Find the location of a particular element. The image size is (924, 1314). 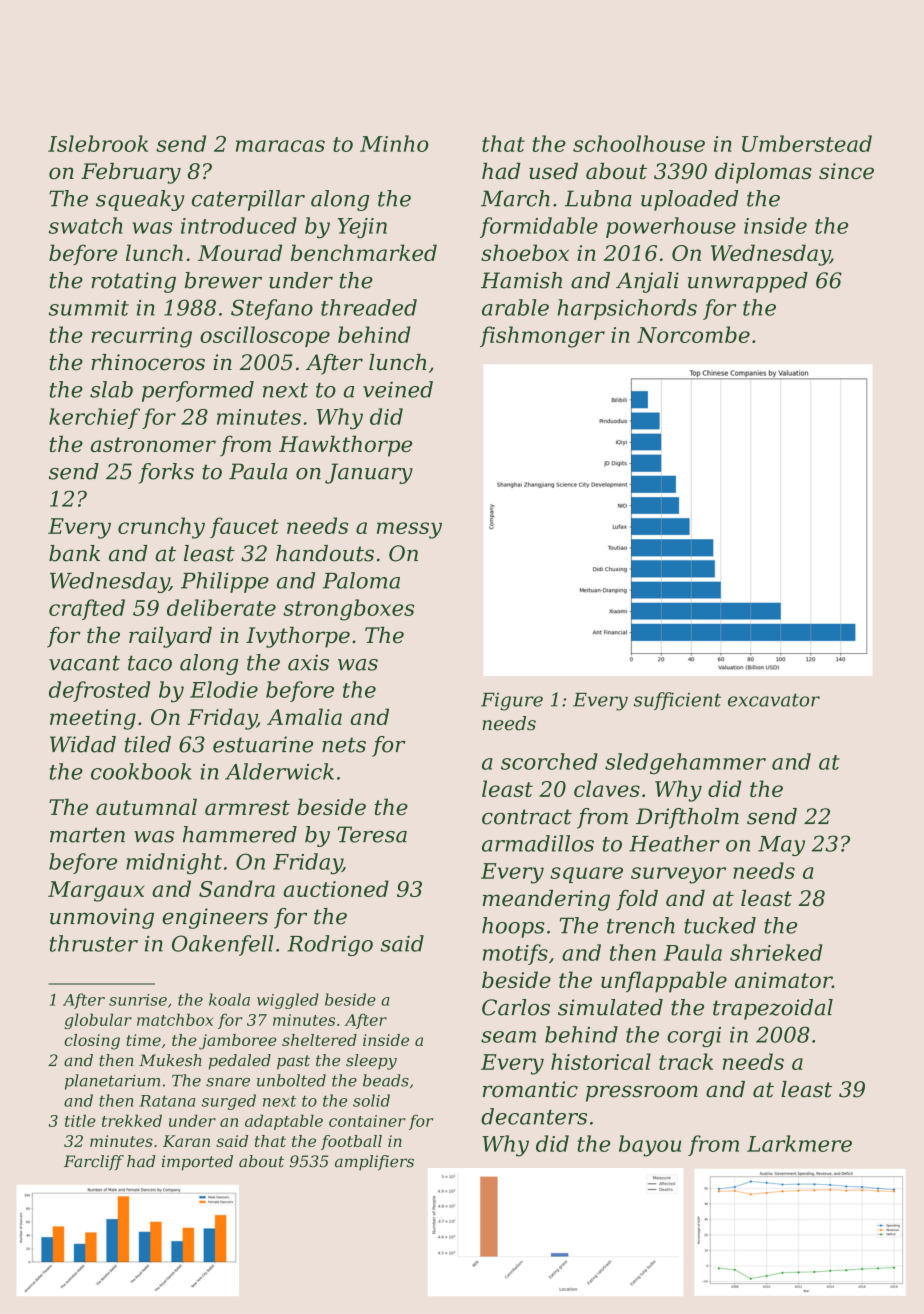

Islebrook is located at coordinates (98, 143).
